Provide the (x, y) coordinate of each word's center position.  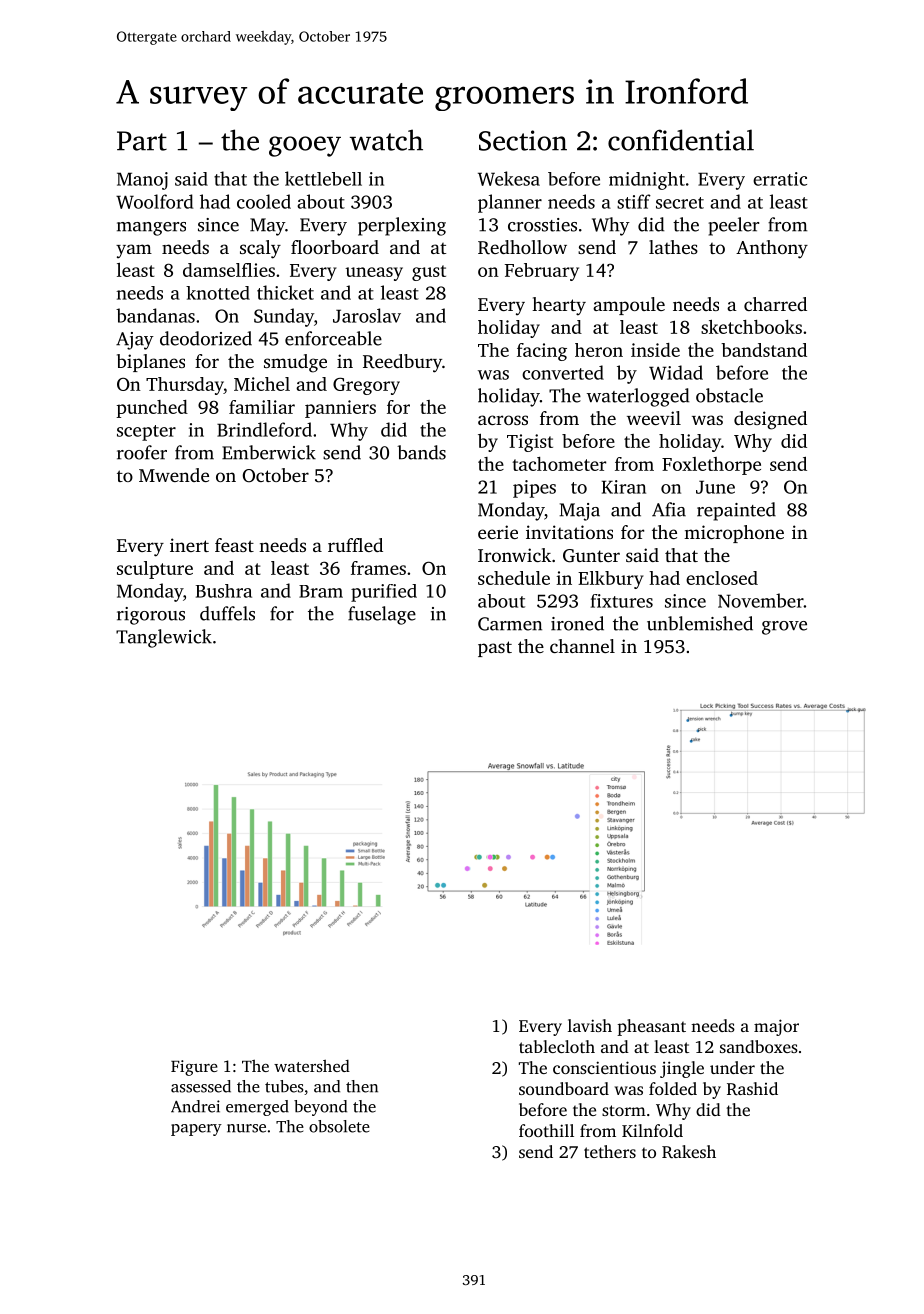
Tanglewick (164, 638)
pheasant (651, 1027)
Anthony (772, 249)
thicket (285, 292)
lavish (590, 1025)
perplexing (402, 226)
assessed (201, 1086)
